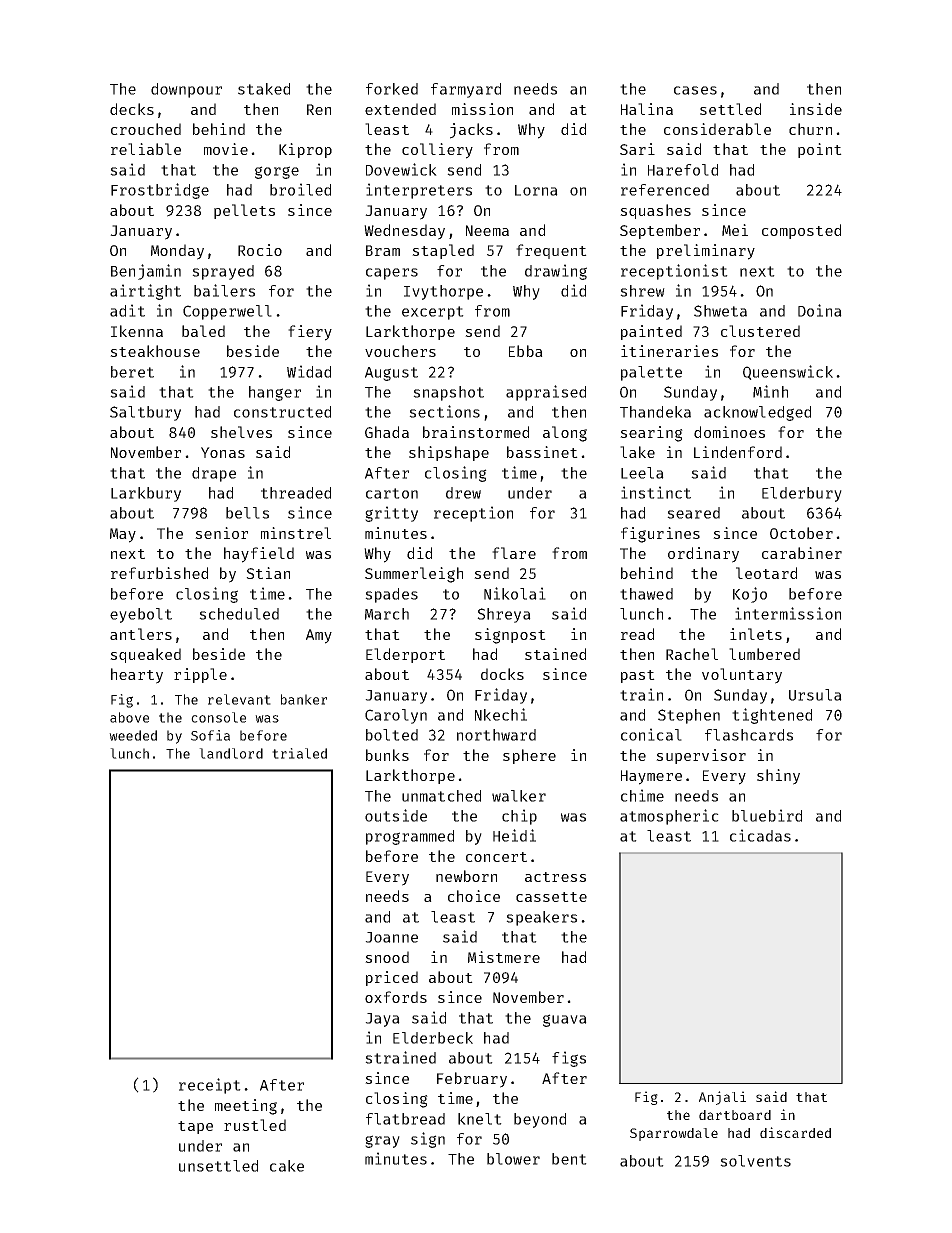 This image has width=952, height=1233. What do you see at coordinates (146, 149) in the image?
I see `reliable` at bounding box center [146, 149].
